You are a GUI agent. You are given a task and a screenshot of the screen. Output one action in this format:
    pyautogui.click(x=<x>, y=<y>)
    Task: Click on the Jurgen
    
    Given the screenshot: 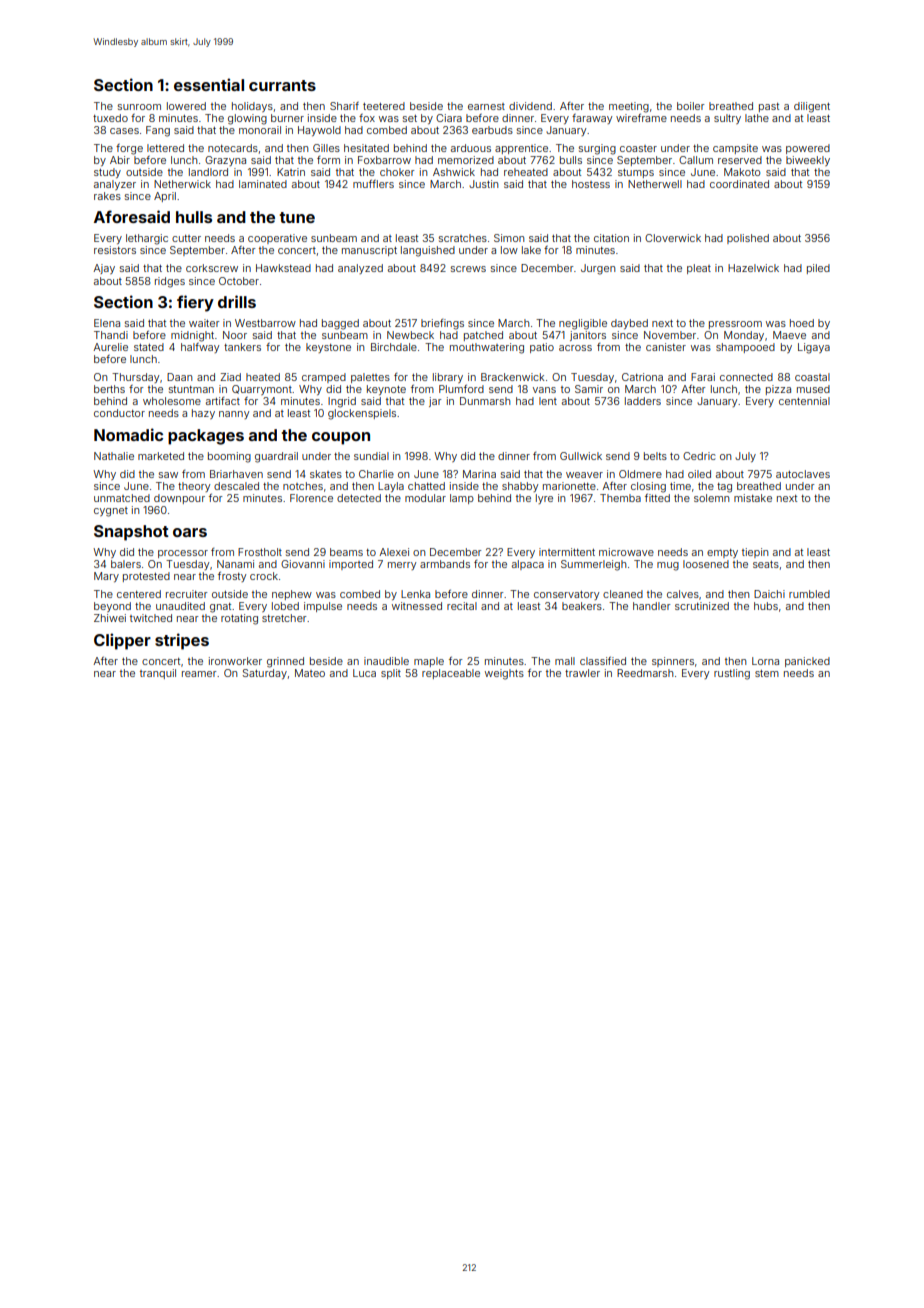 What is the action you would take?
    pyautogui.click(x=598, y=269)
